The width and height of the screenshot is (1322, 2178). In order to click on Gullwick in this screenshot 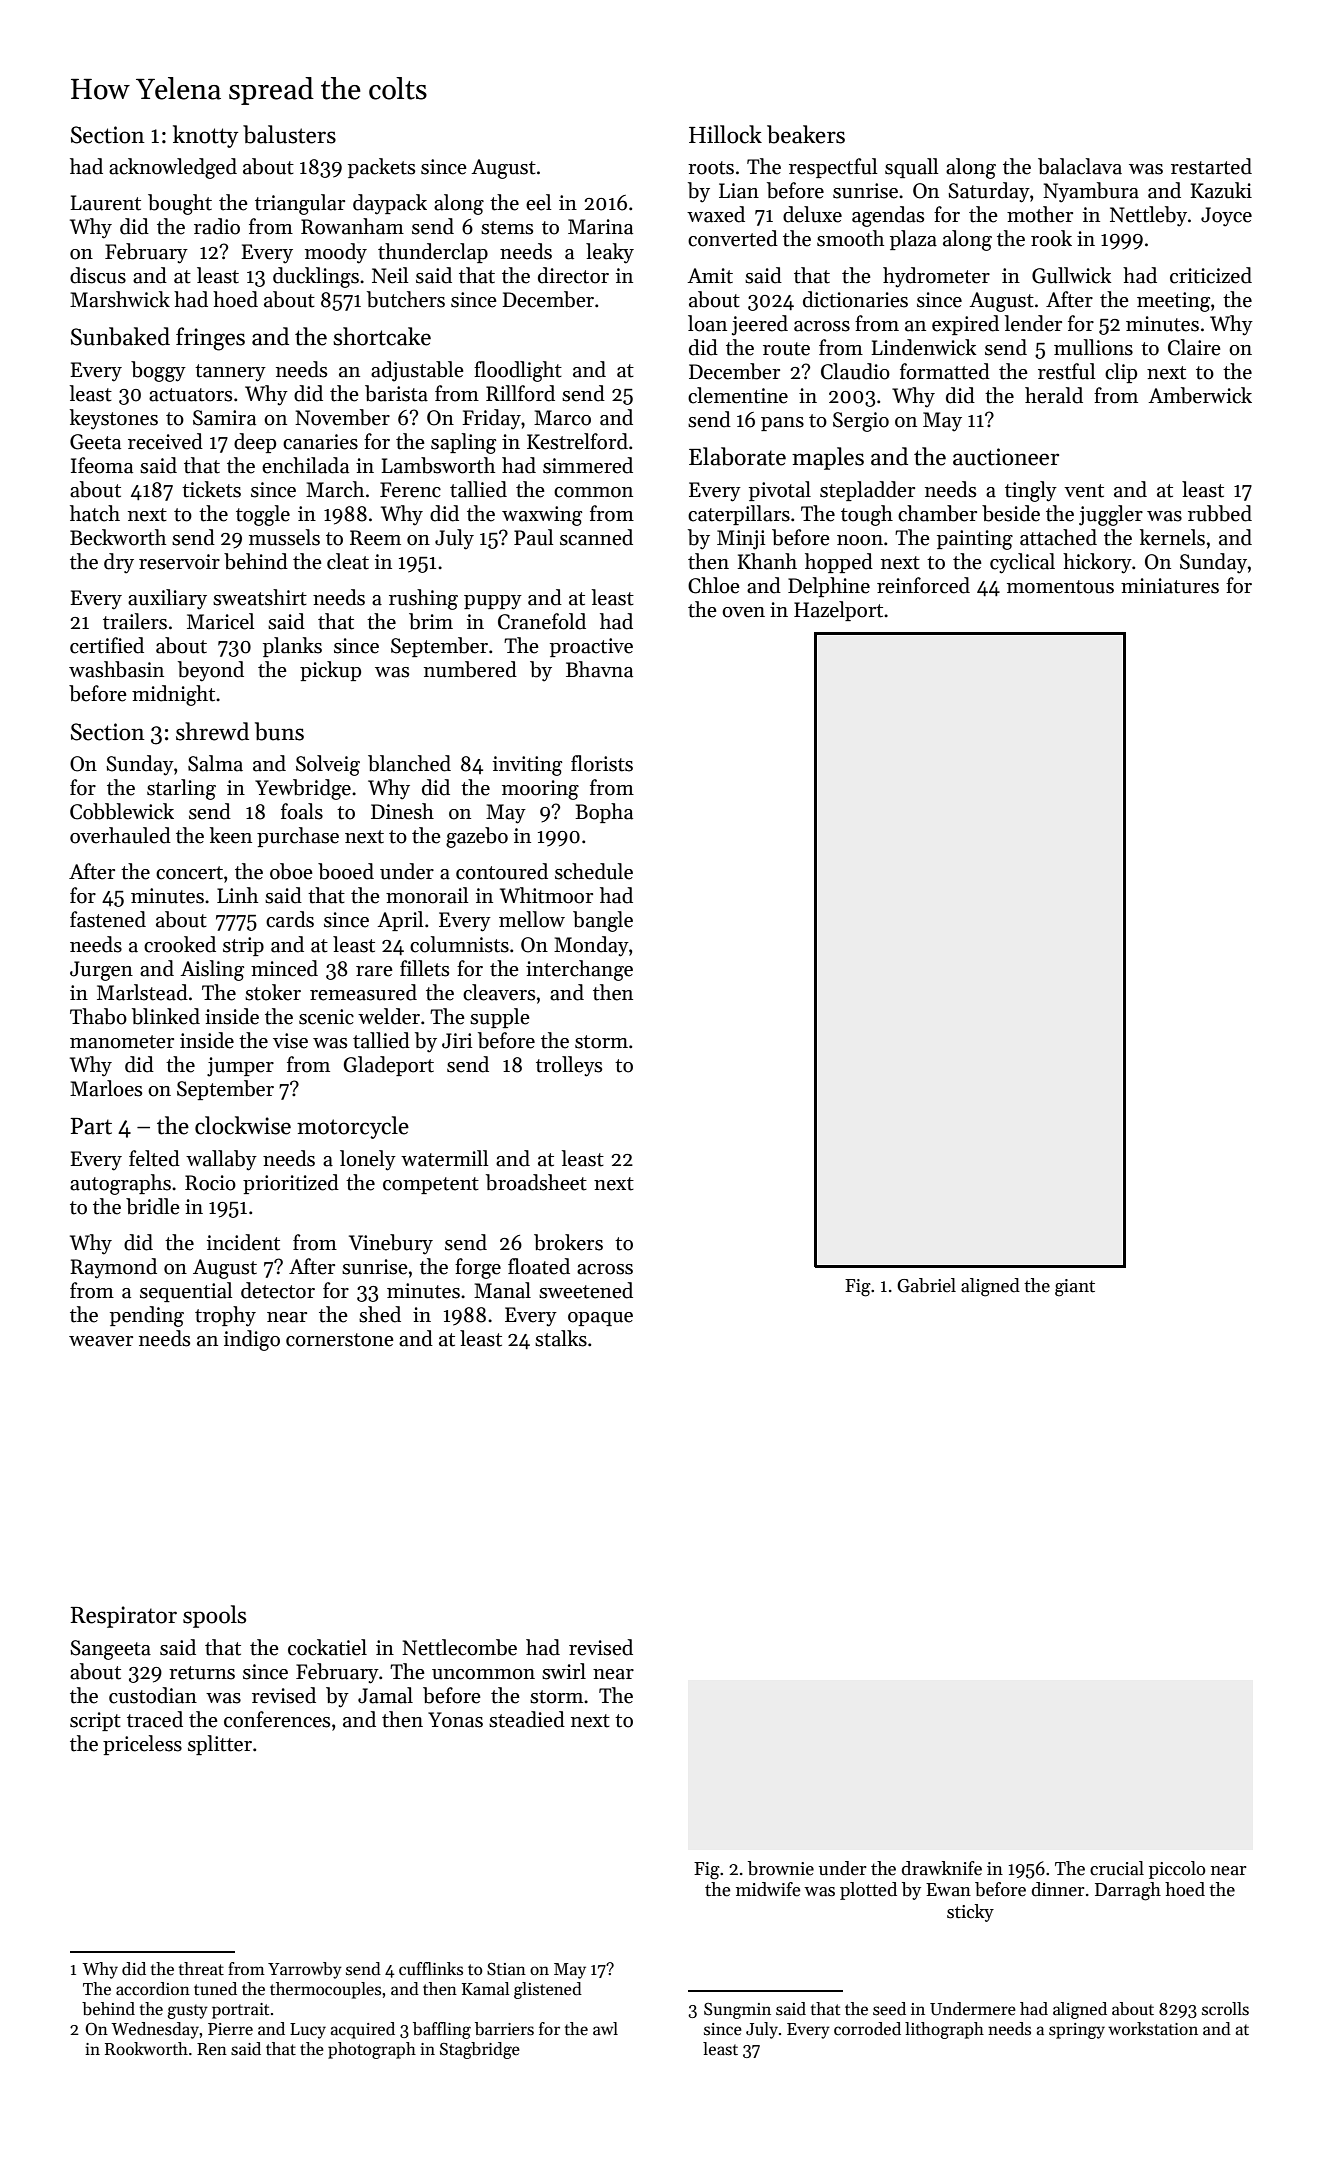, I will do `click(1071, 275)`.
